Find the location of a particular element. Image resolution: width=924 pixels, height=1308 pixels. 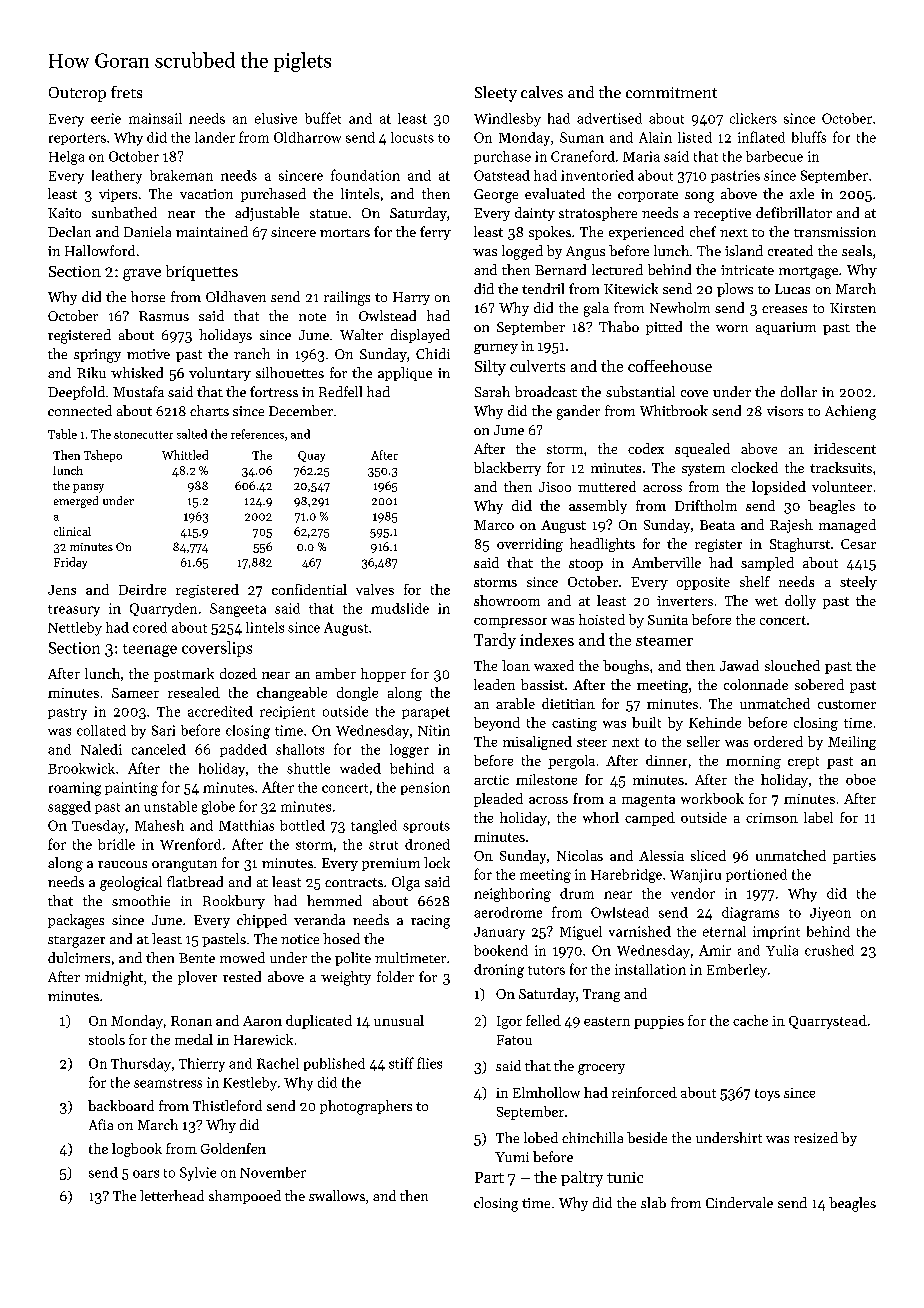

Marco is located at coordinates (494, 525).
